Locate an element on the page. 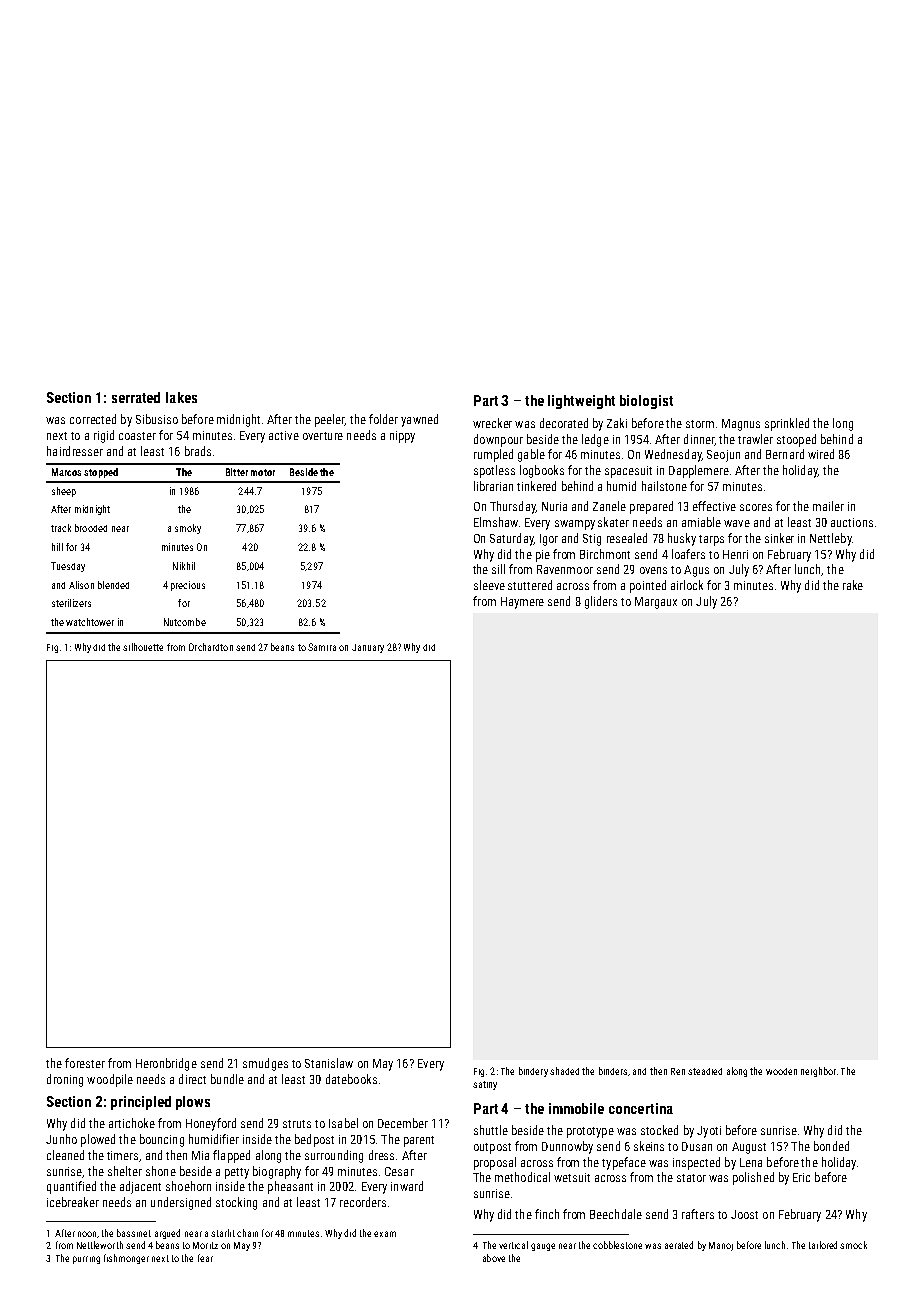  wired is located at coordinates (821, 454).
